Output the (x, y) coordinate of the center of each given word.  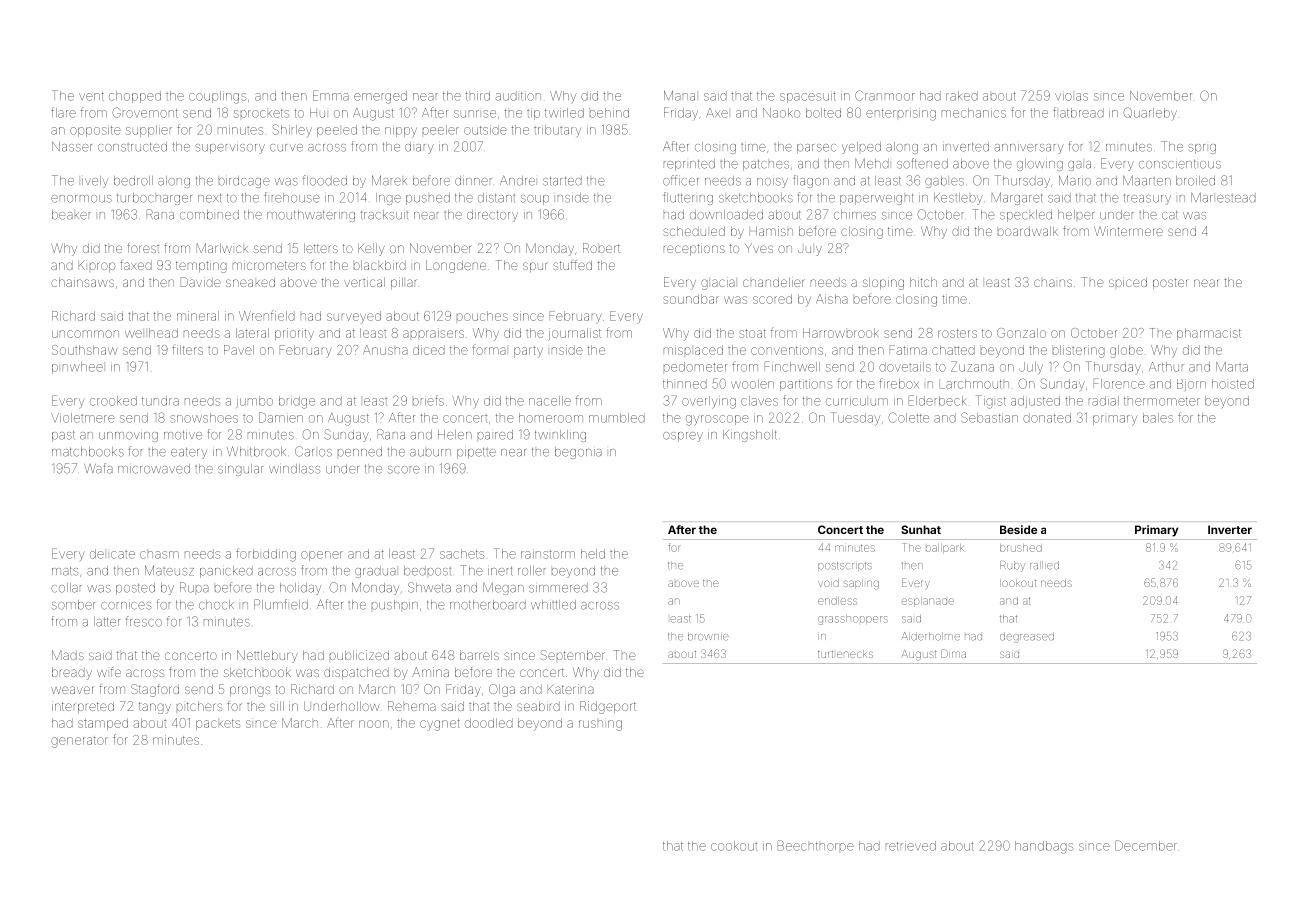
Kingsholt (750, 436)
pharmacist (1209, 334)
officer (681, 180)
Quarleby (1150, 113)
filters (187, 349)
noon (374, 724)
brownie (708, 636)
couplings (217, 97)
